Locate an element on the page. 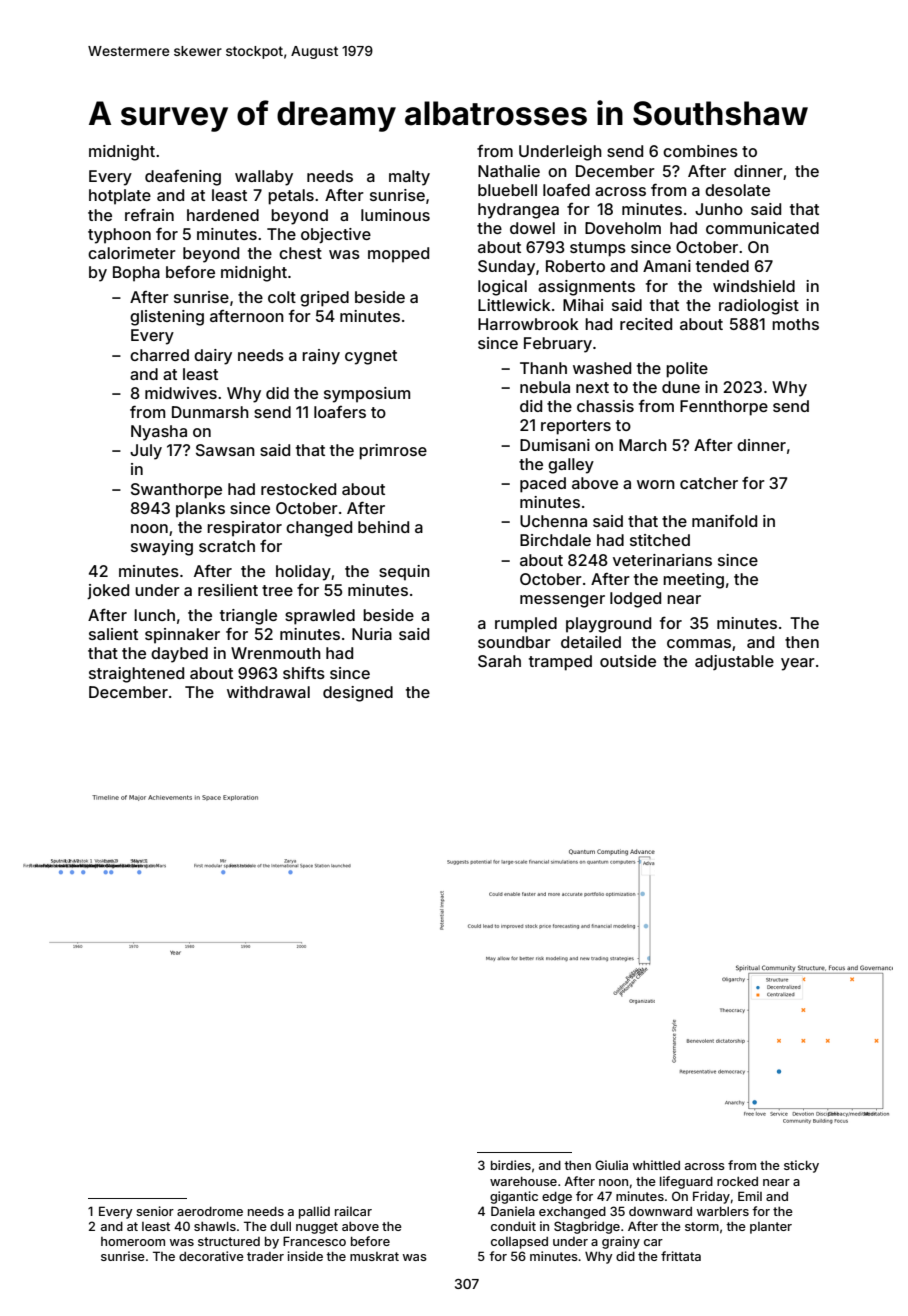 This page has width=908, height=1316. decorative is located at coordinates (211, 1256).
